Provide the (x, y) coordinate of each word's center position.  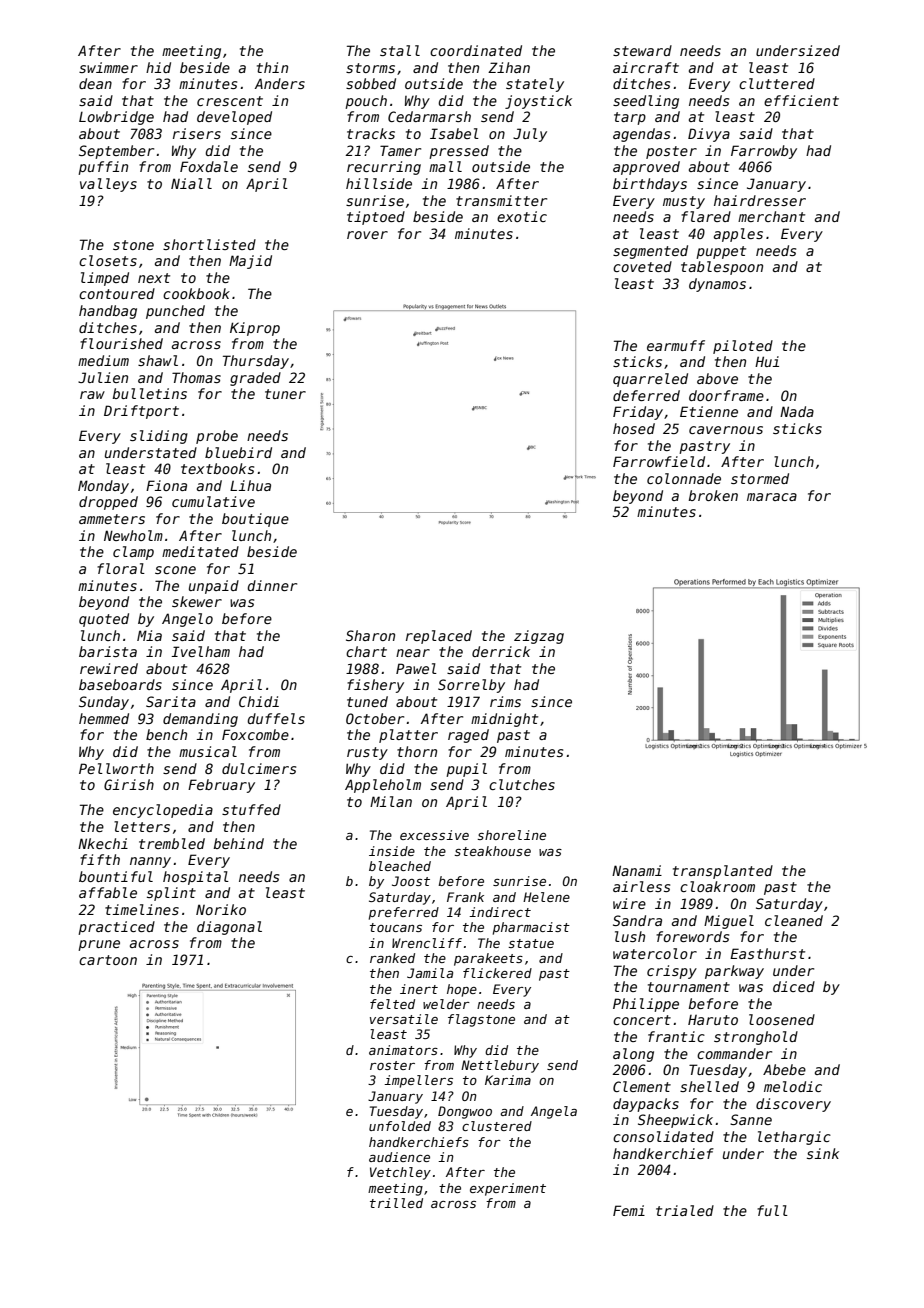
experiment (508, 1189)
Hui (767, 361)
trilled (396, 1203)
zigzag (539, 637)
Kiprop (255, 329)
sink (823, 1153)
